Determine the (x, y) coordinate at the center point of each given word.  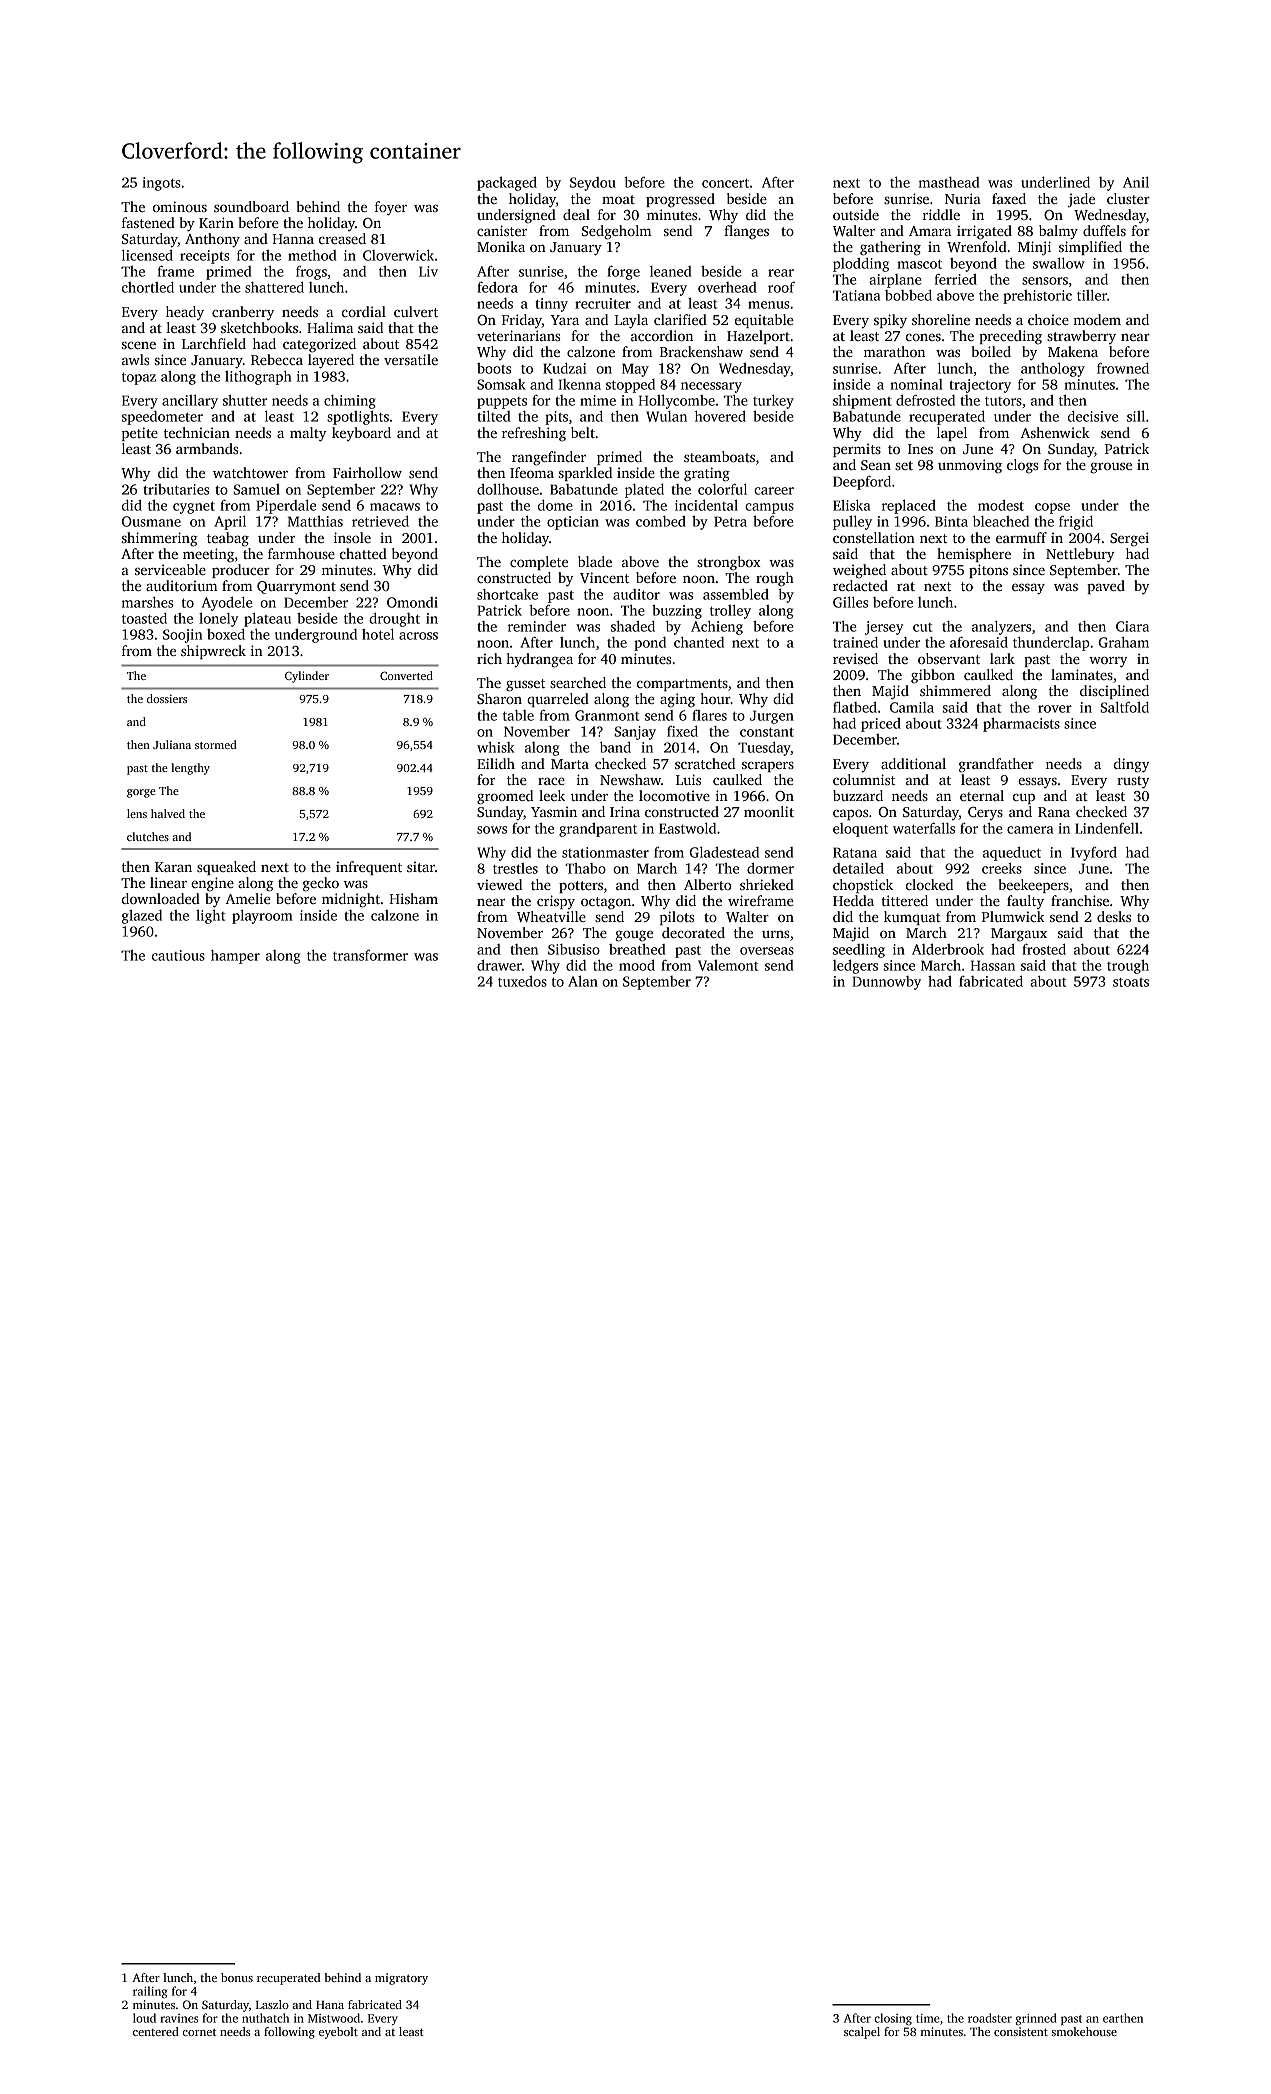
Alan (583, 981)
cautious (178, 955)
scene (139, 345)
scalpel (862, 2033)
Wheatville (551, 916)
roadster (990, 2018)
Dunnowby (886, 983)
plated (644, 491)
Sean (876, 465)
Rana (1054, 812)
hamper (235, 957)
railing (150, 1992)
